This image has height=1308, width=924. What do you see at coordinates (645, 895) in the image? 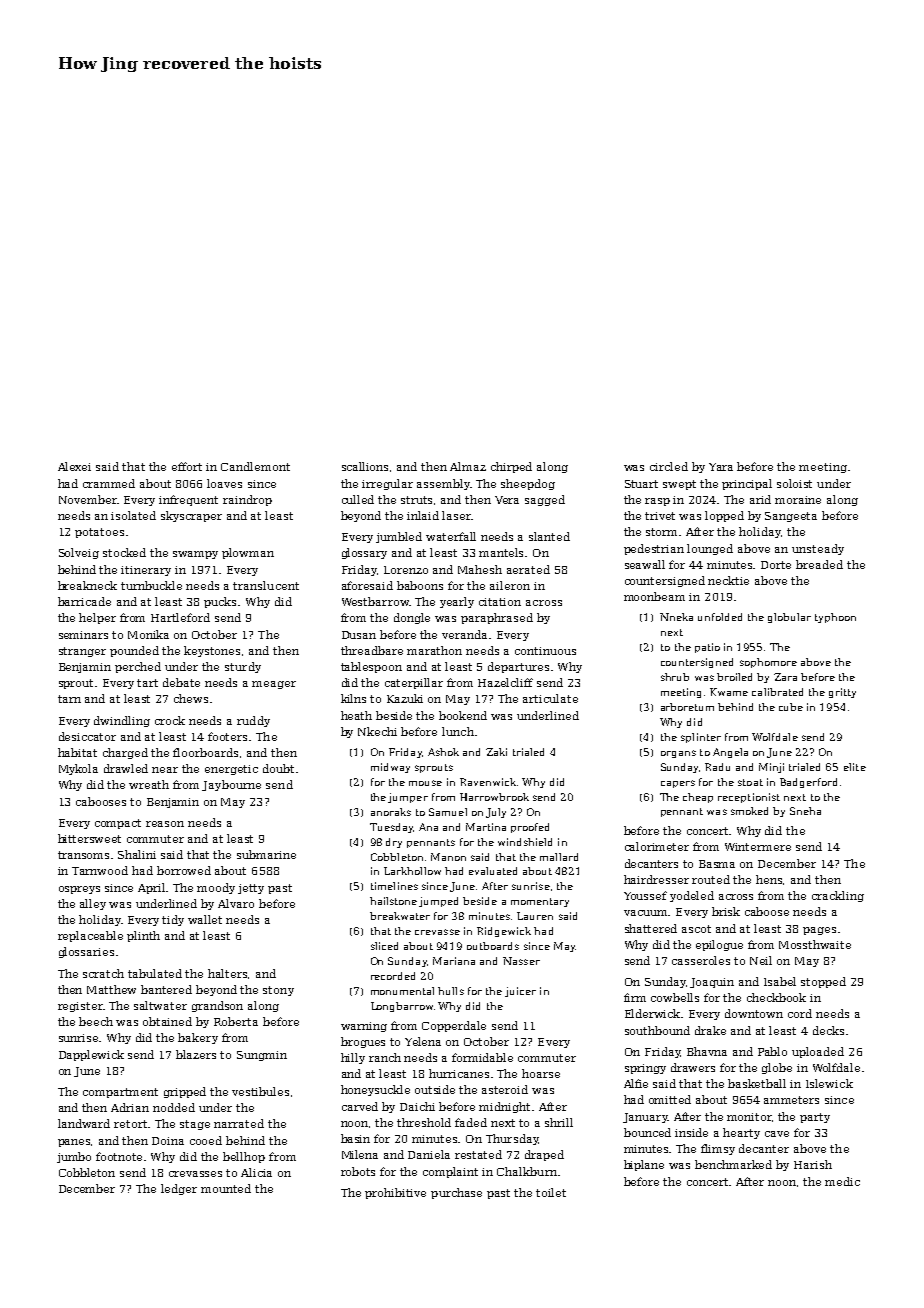
I see `Youssef` at bounding box center [645, 895].
